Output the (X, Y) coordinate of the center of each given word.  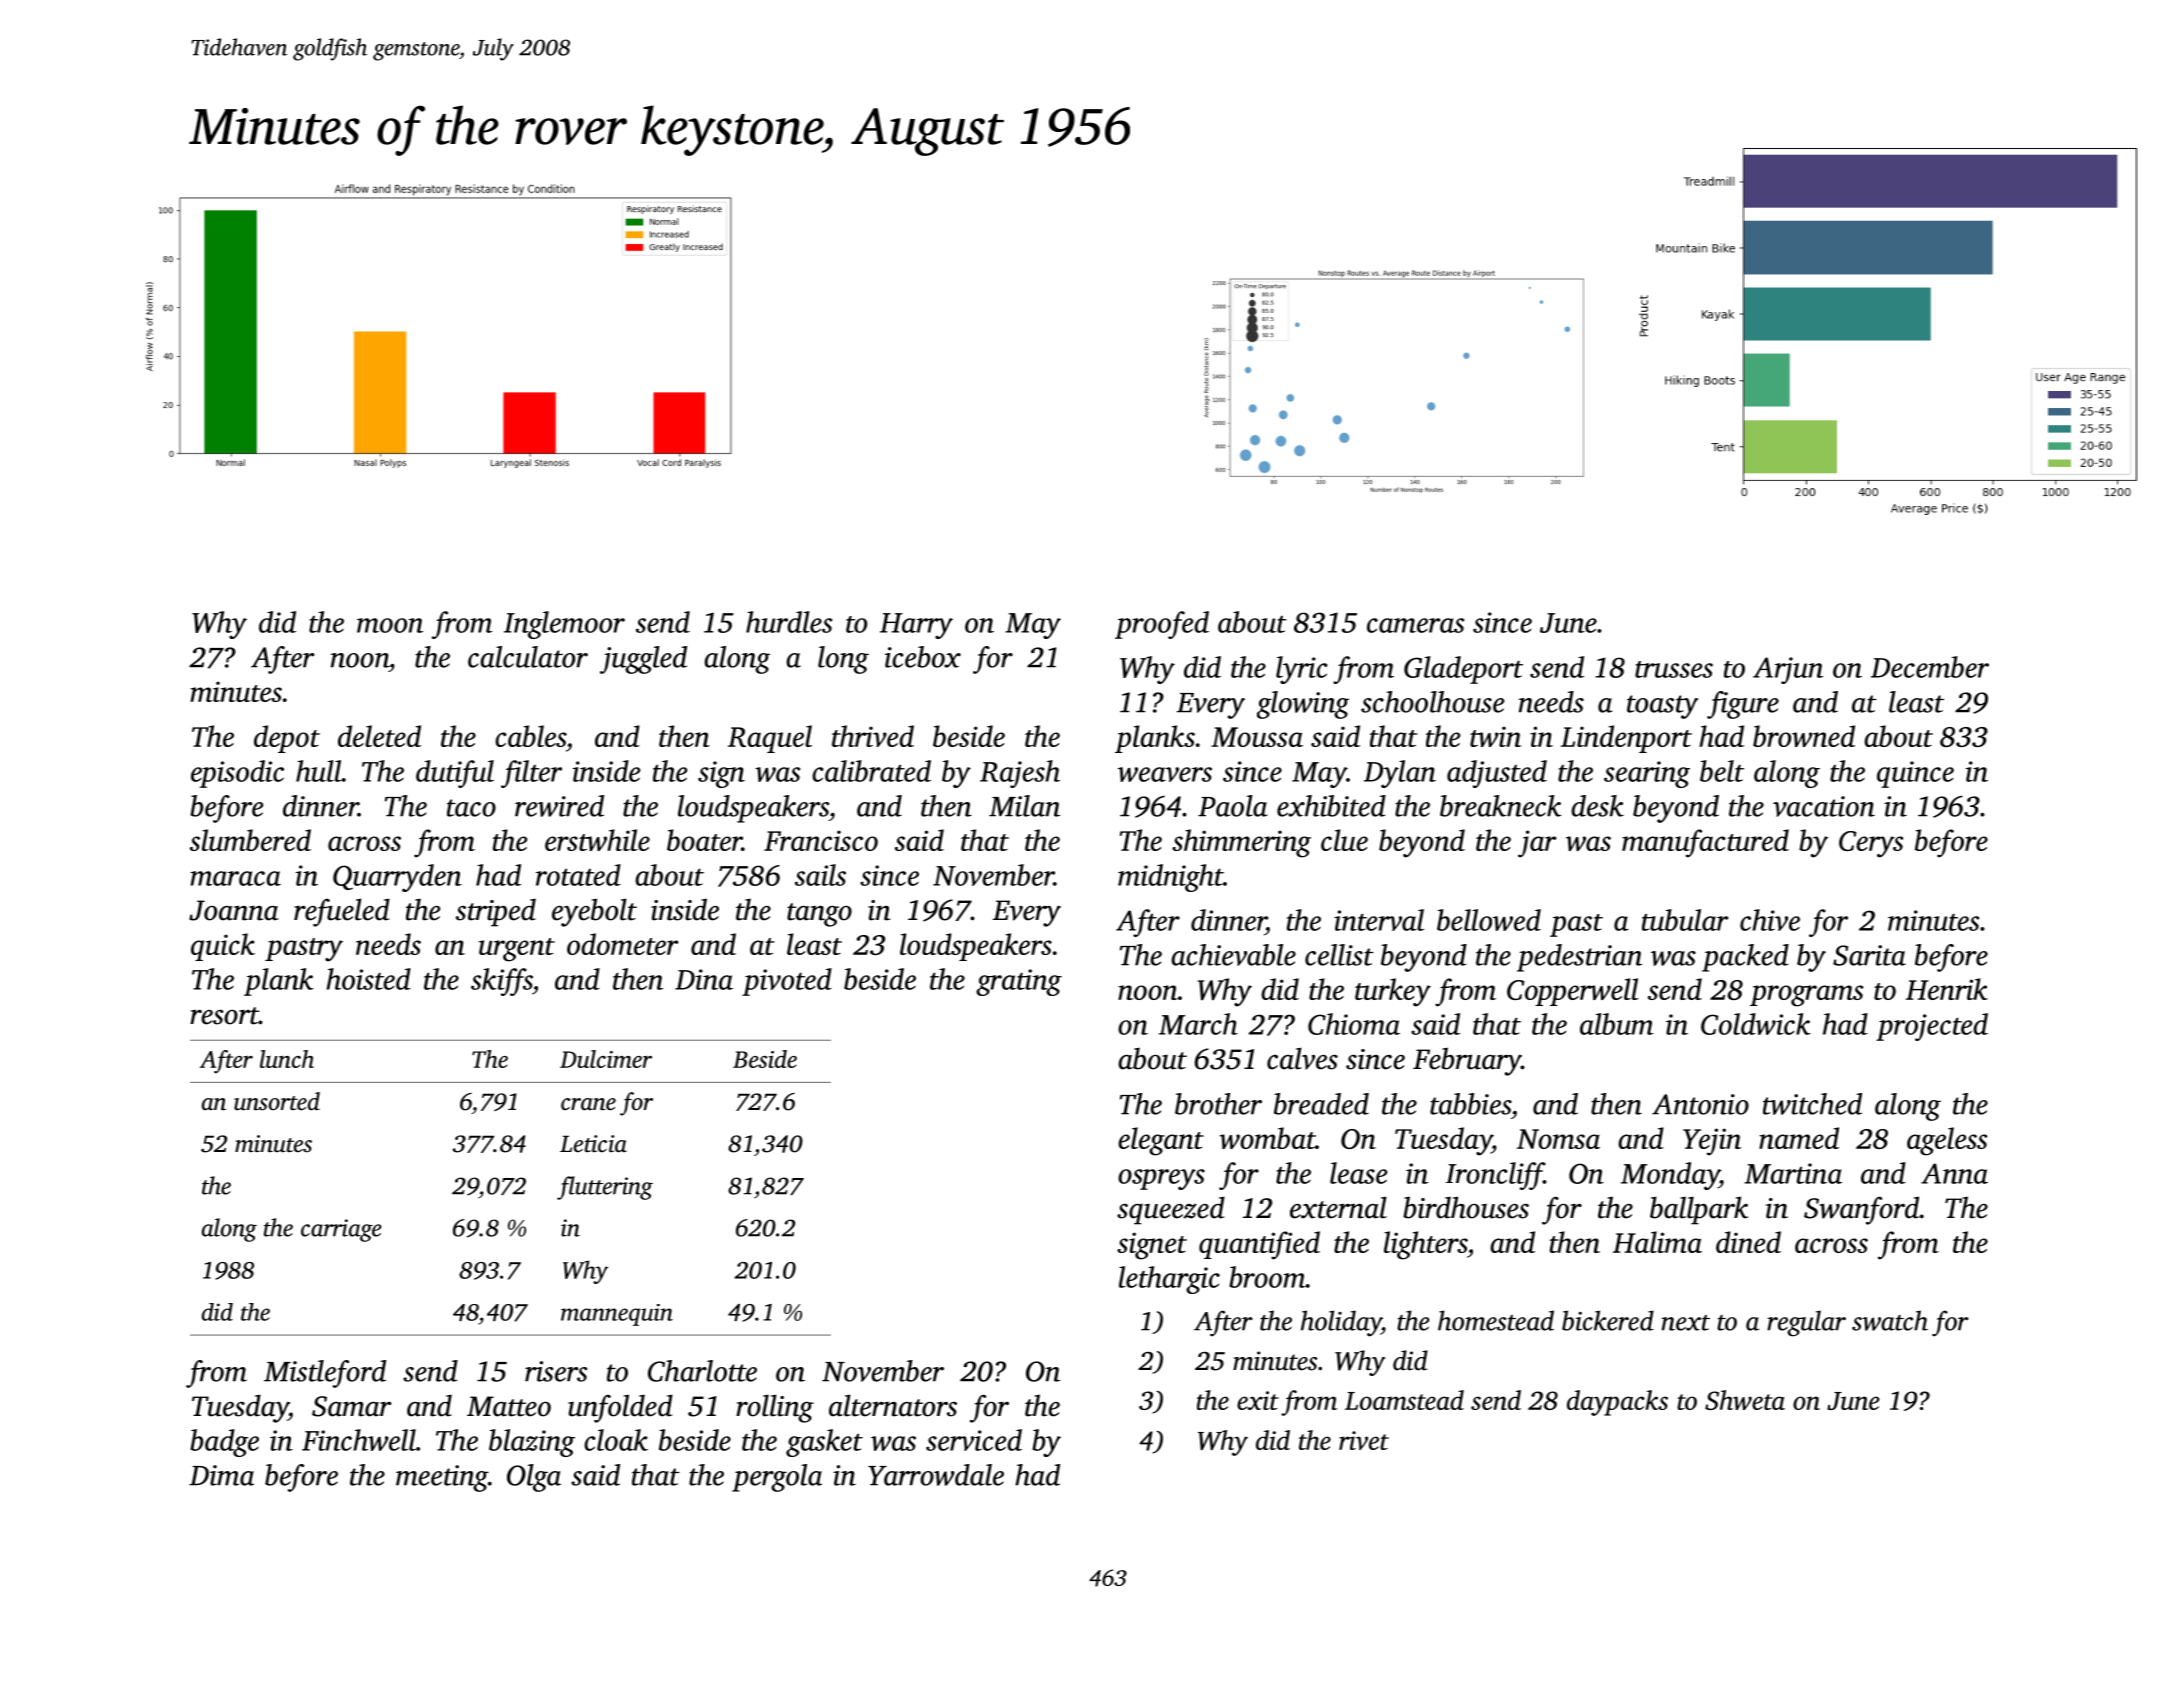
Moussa (1257, 737)
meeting (442, 1478)
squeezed (1171, 1210)
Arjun (1788, 670)
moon (390, 625)
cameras (1415, 625)
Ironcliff (1494, 1176)
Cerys (1871, 844)
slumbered (250, 840)
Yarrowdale (936, 1475)
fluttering (605, 1188)
